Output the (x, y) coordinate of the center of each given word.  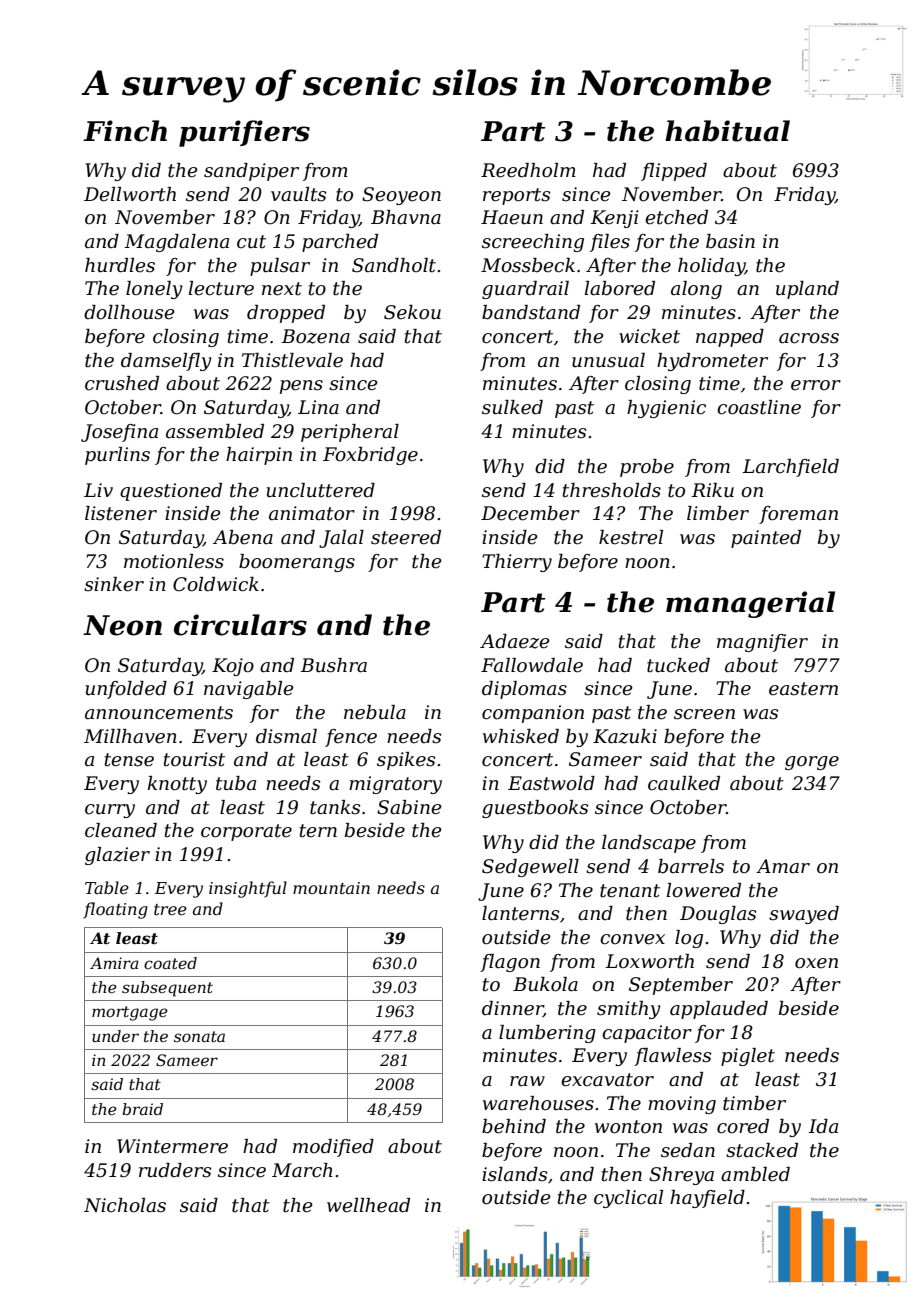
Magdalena (176, 243)
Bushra (333, 665)
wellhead (368, 1205)
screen (704, 714)
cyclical (628, 1199)
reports (516, 196)
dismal (286, 736)
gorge (812, 763)
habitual (727, 131)
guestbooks (535, 809)
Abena (243, 537)
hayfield (707, 1199)
